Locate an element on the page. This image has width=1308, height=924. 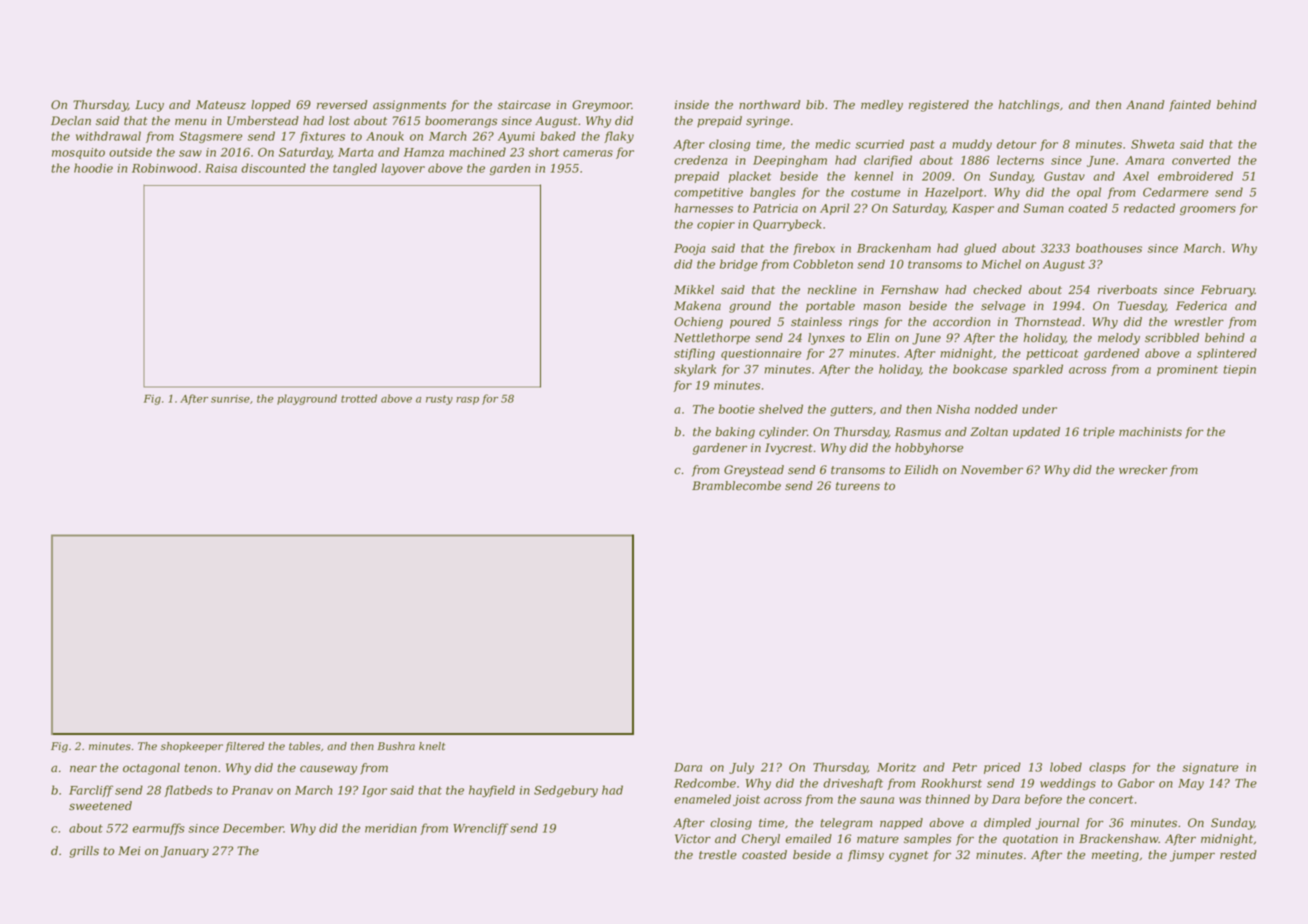
Mei is located at coordinates (129, 851).
